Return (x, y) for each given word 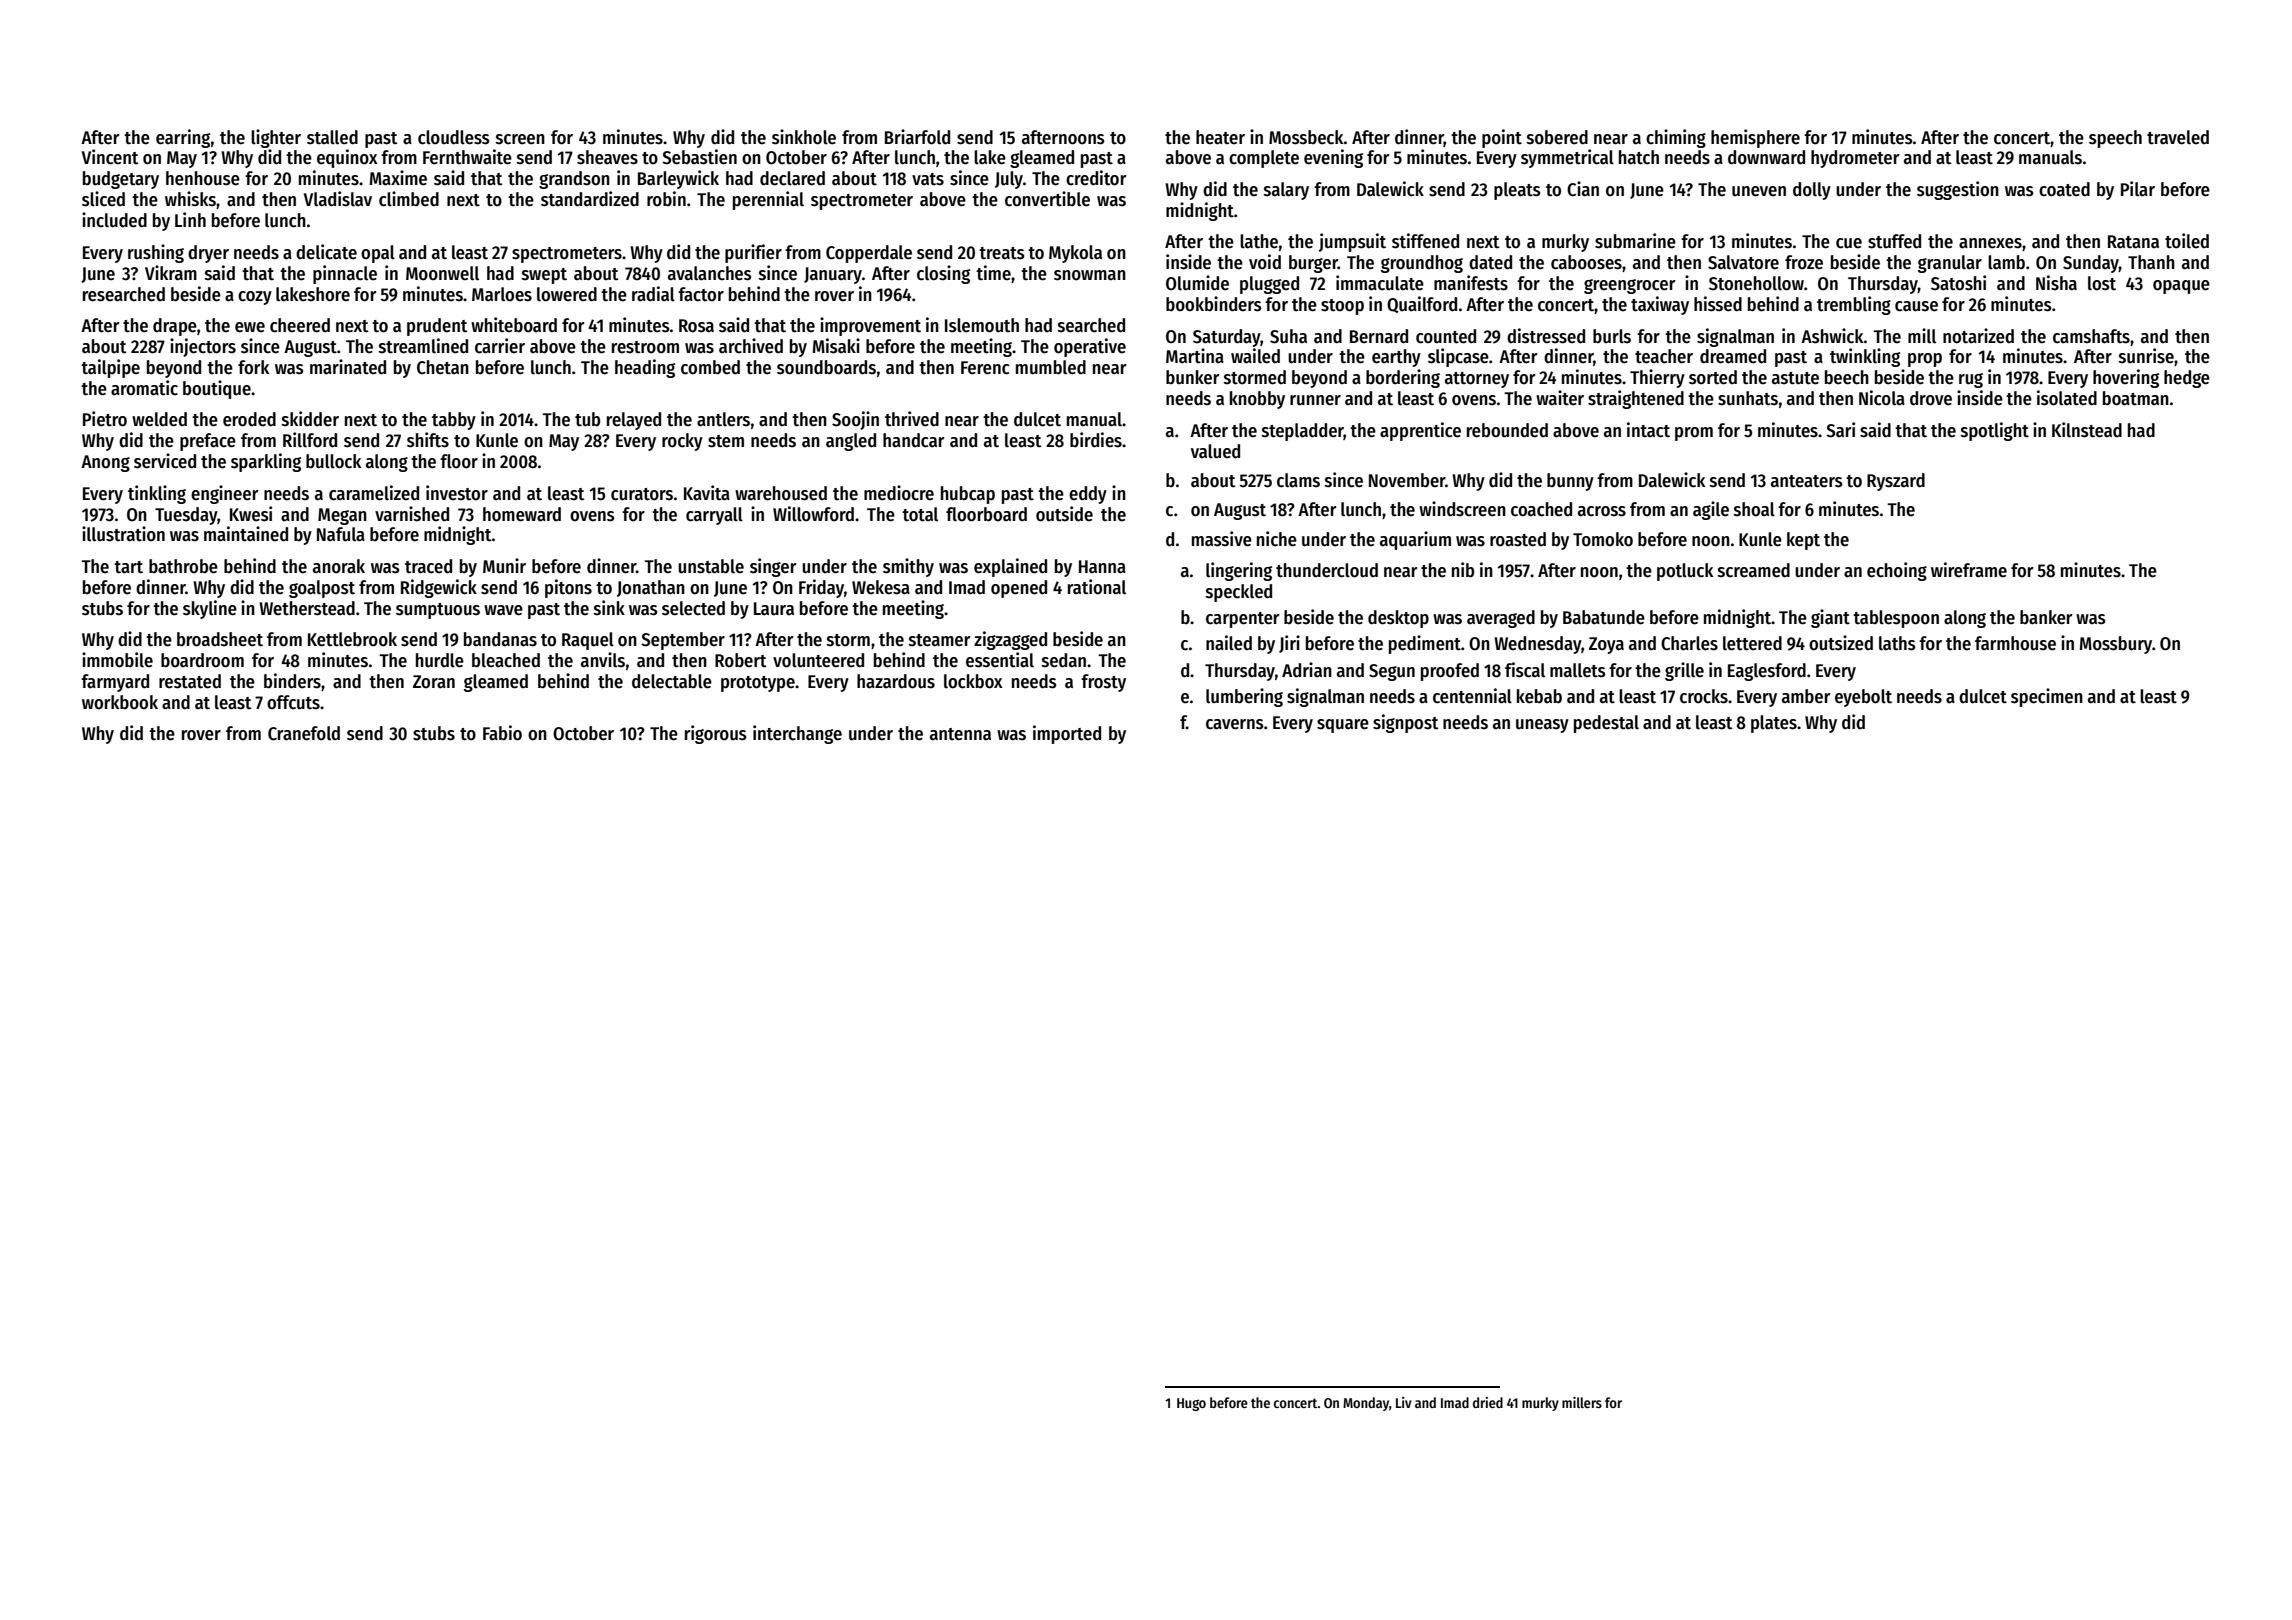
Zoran (434, 682)
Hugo (1191, 1404)
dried (1488, 1402)
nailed (1229, 643)
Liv (1404, 1402)
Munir (504, 566)
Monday (1366, 1404)
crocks (1704, 696)
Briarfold (917, 137)
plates (1774, 724)
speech (2115, 139)
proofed (1450, 672)
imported (1067, 734)
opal (378, 254)
